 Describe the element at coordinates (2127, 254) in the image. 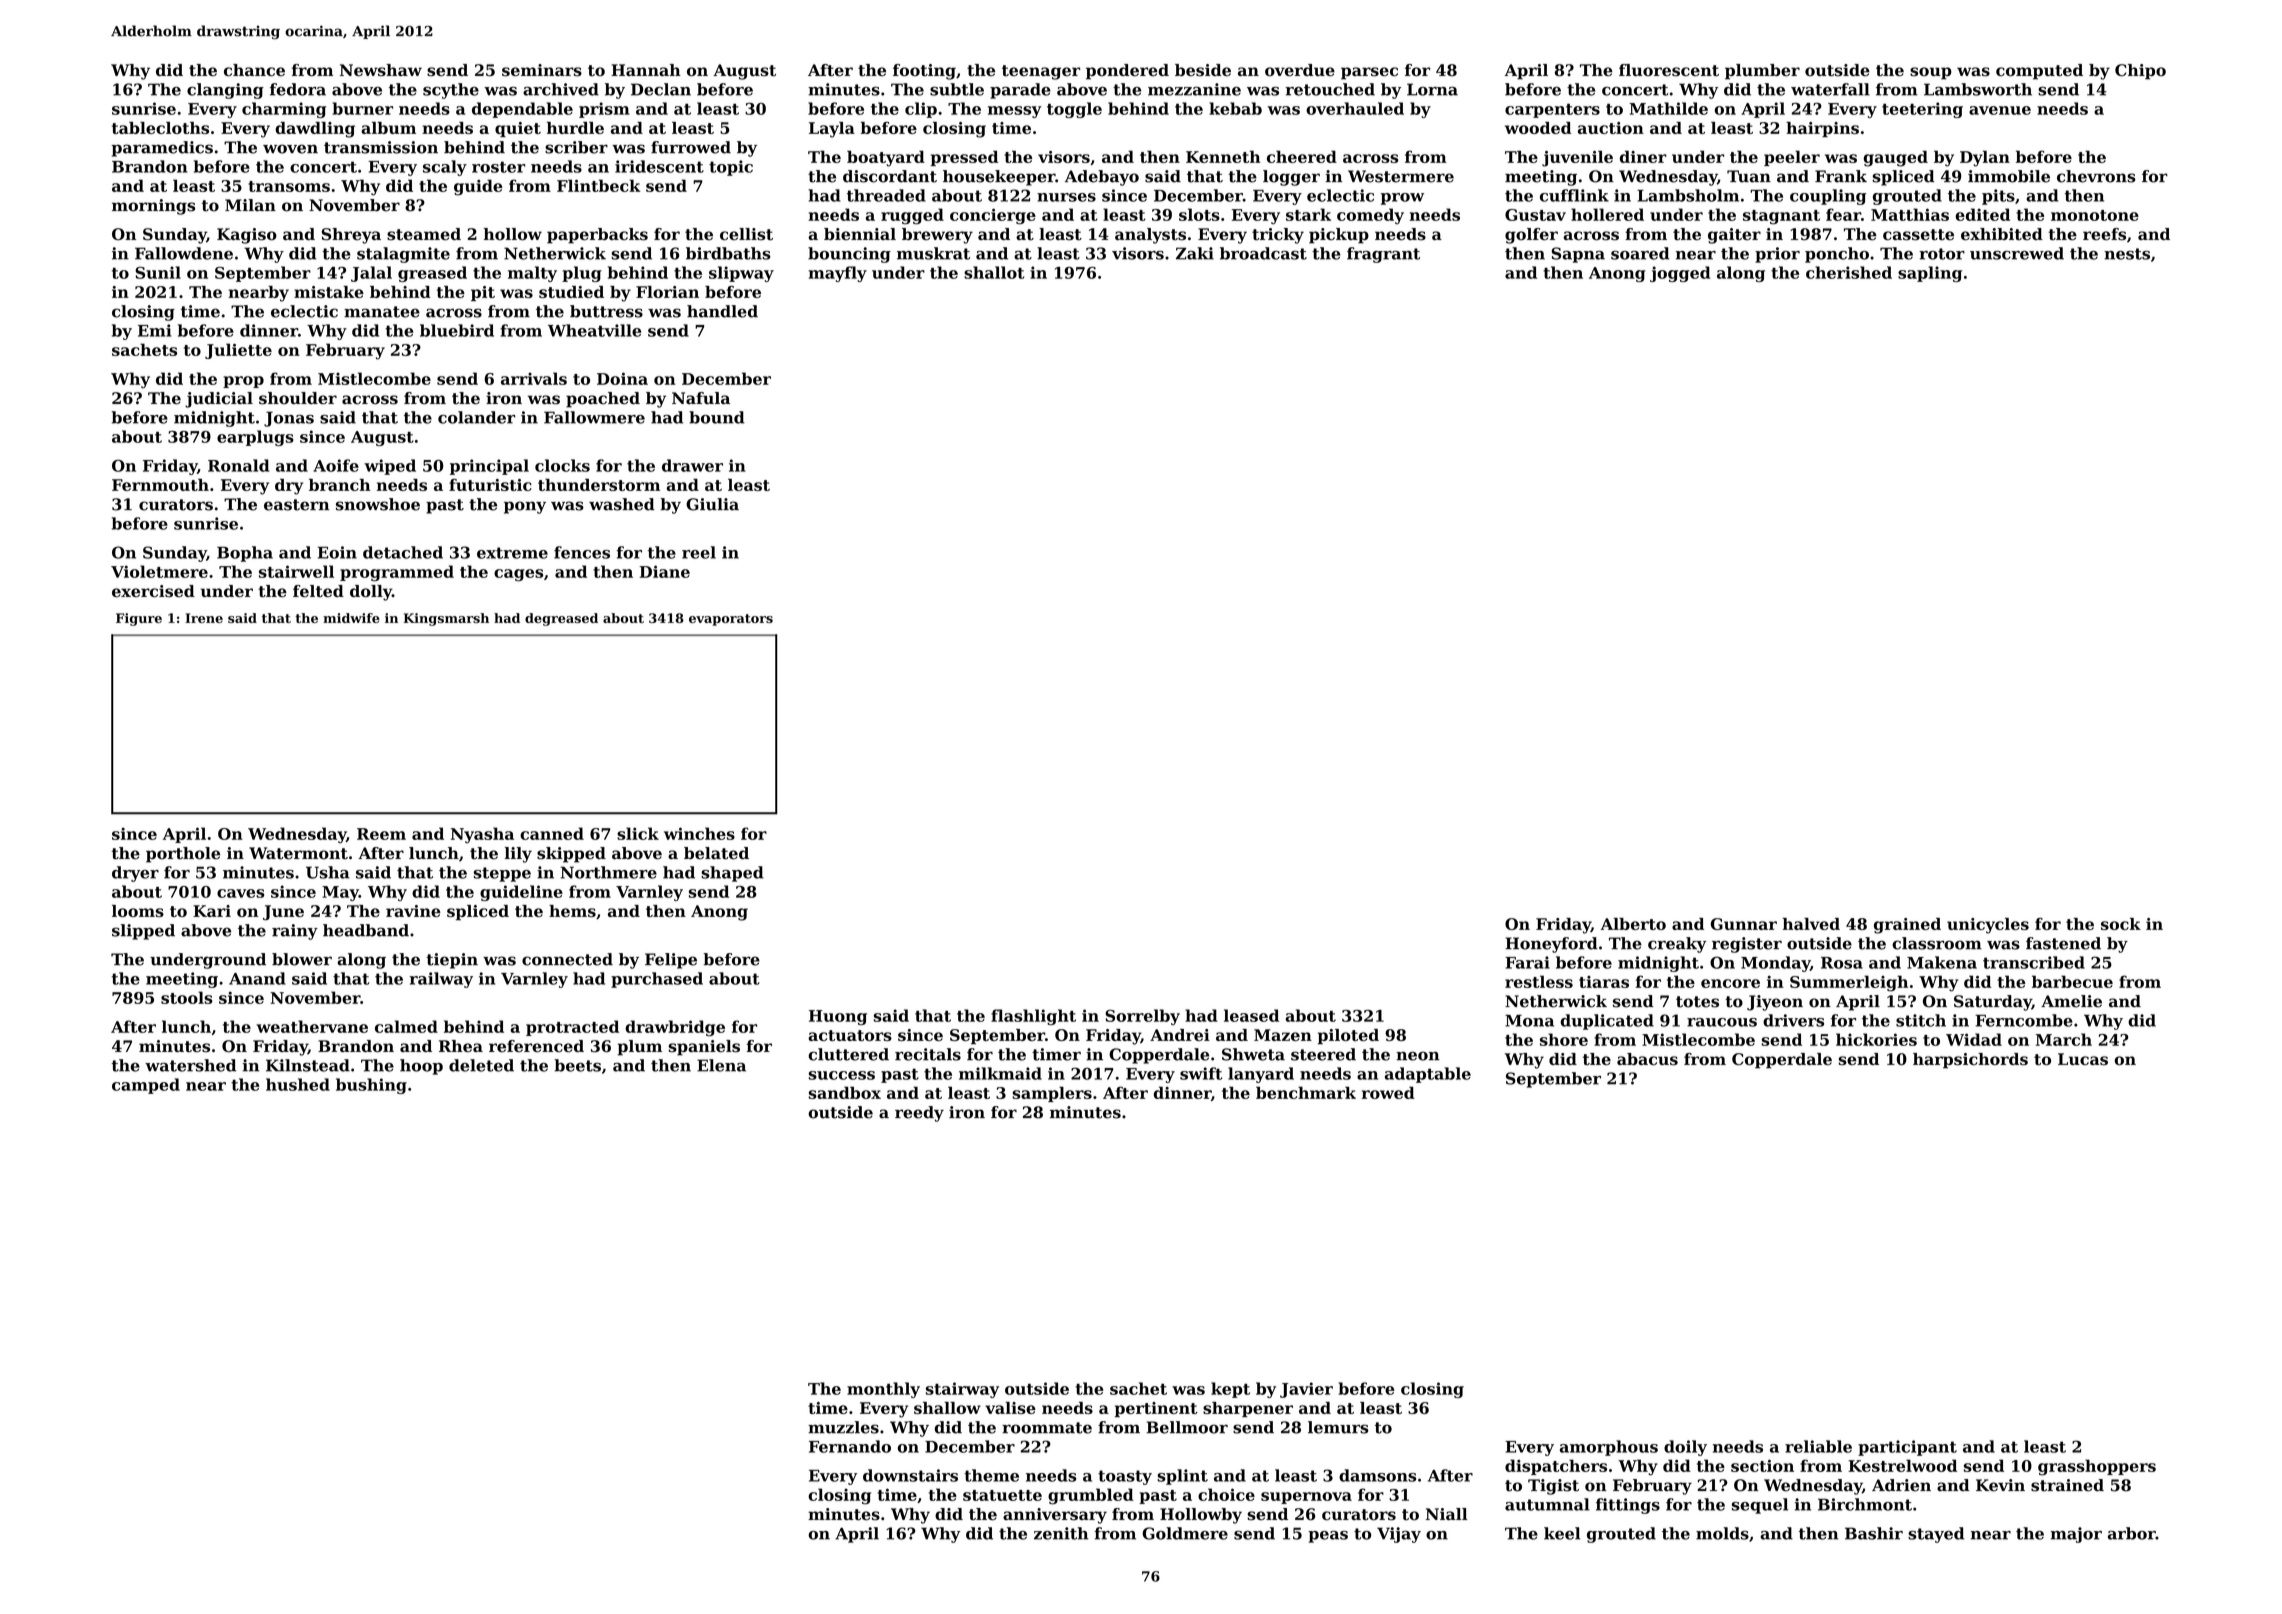

I see `nests` at that location.
